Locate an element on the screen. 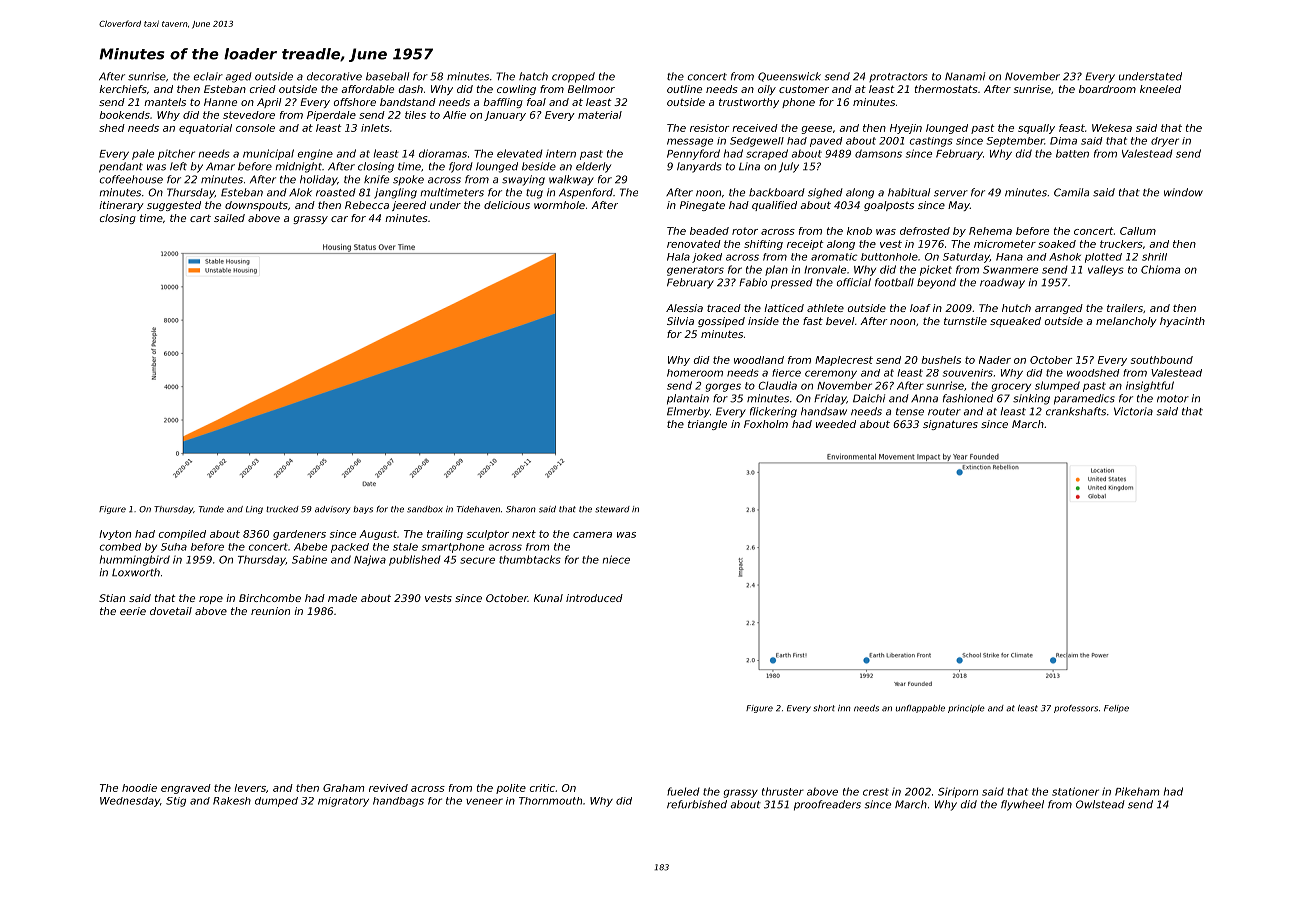  Owlstead is located at coordinates (1100, 804).
